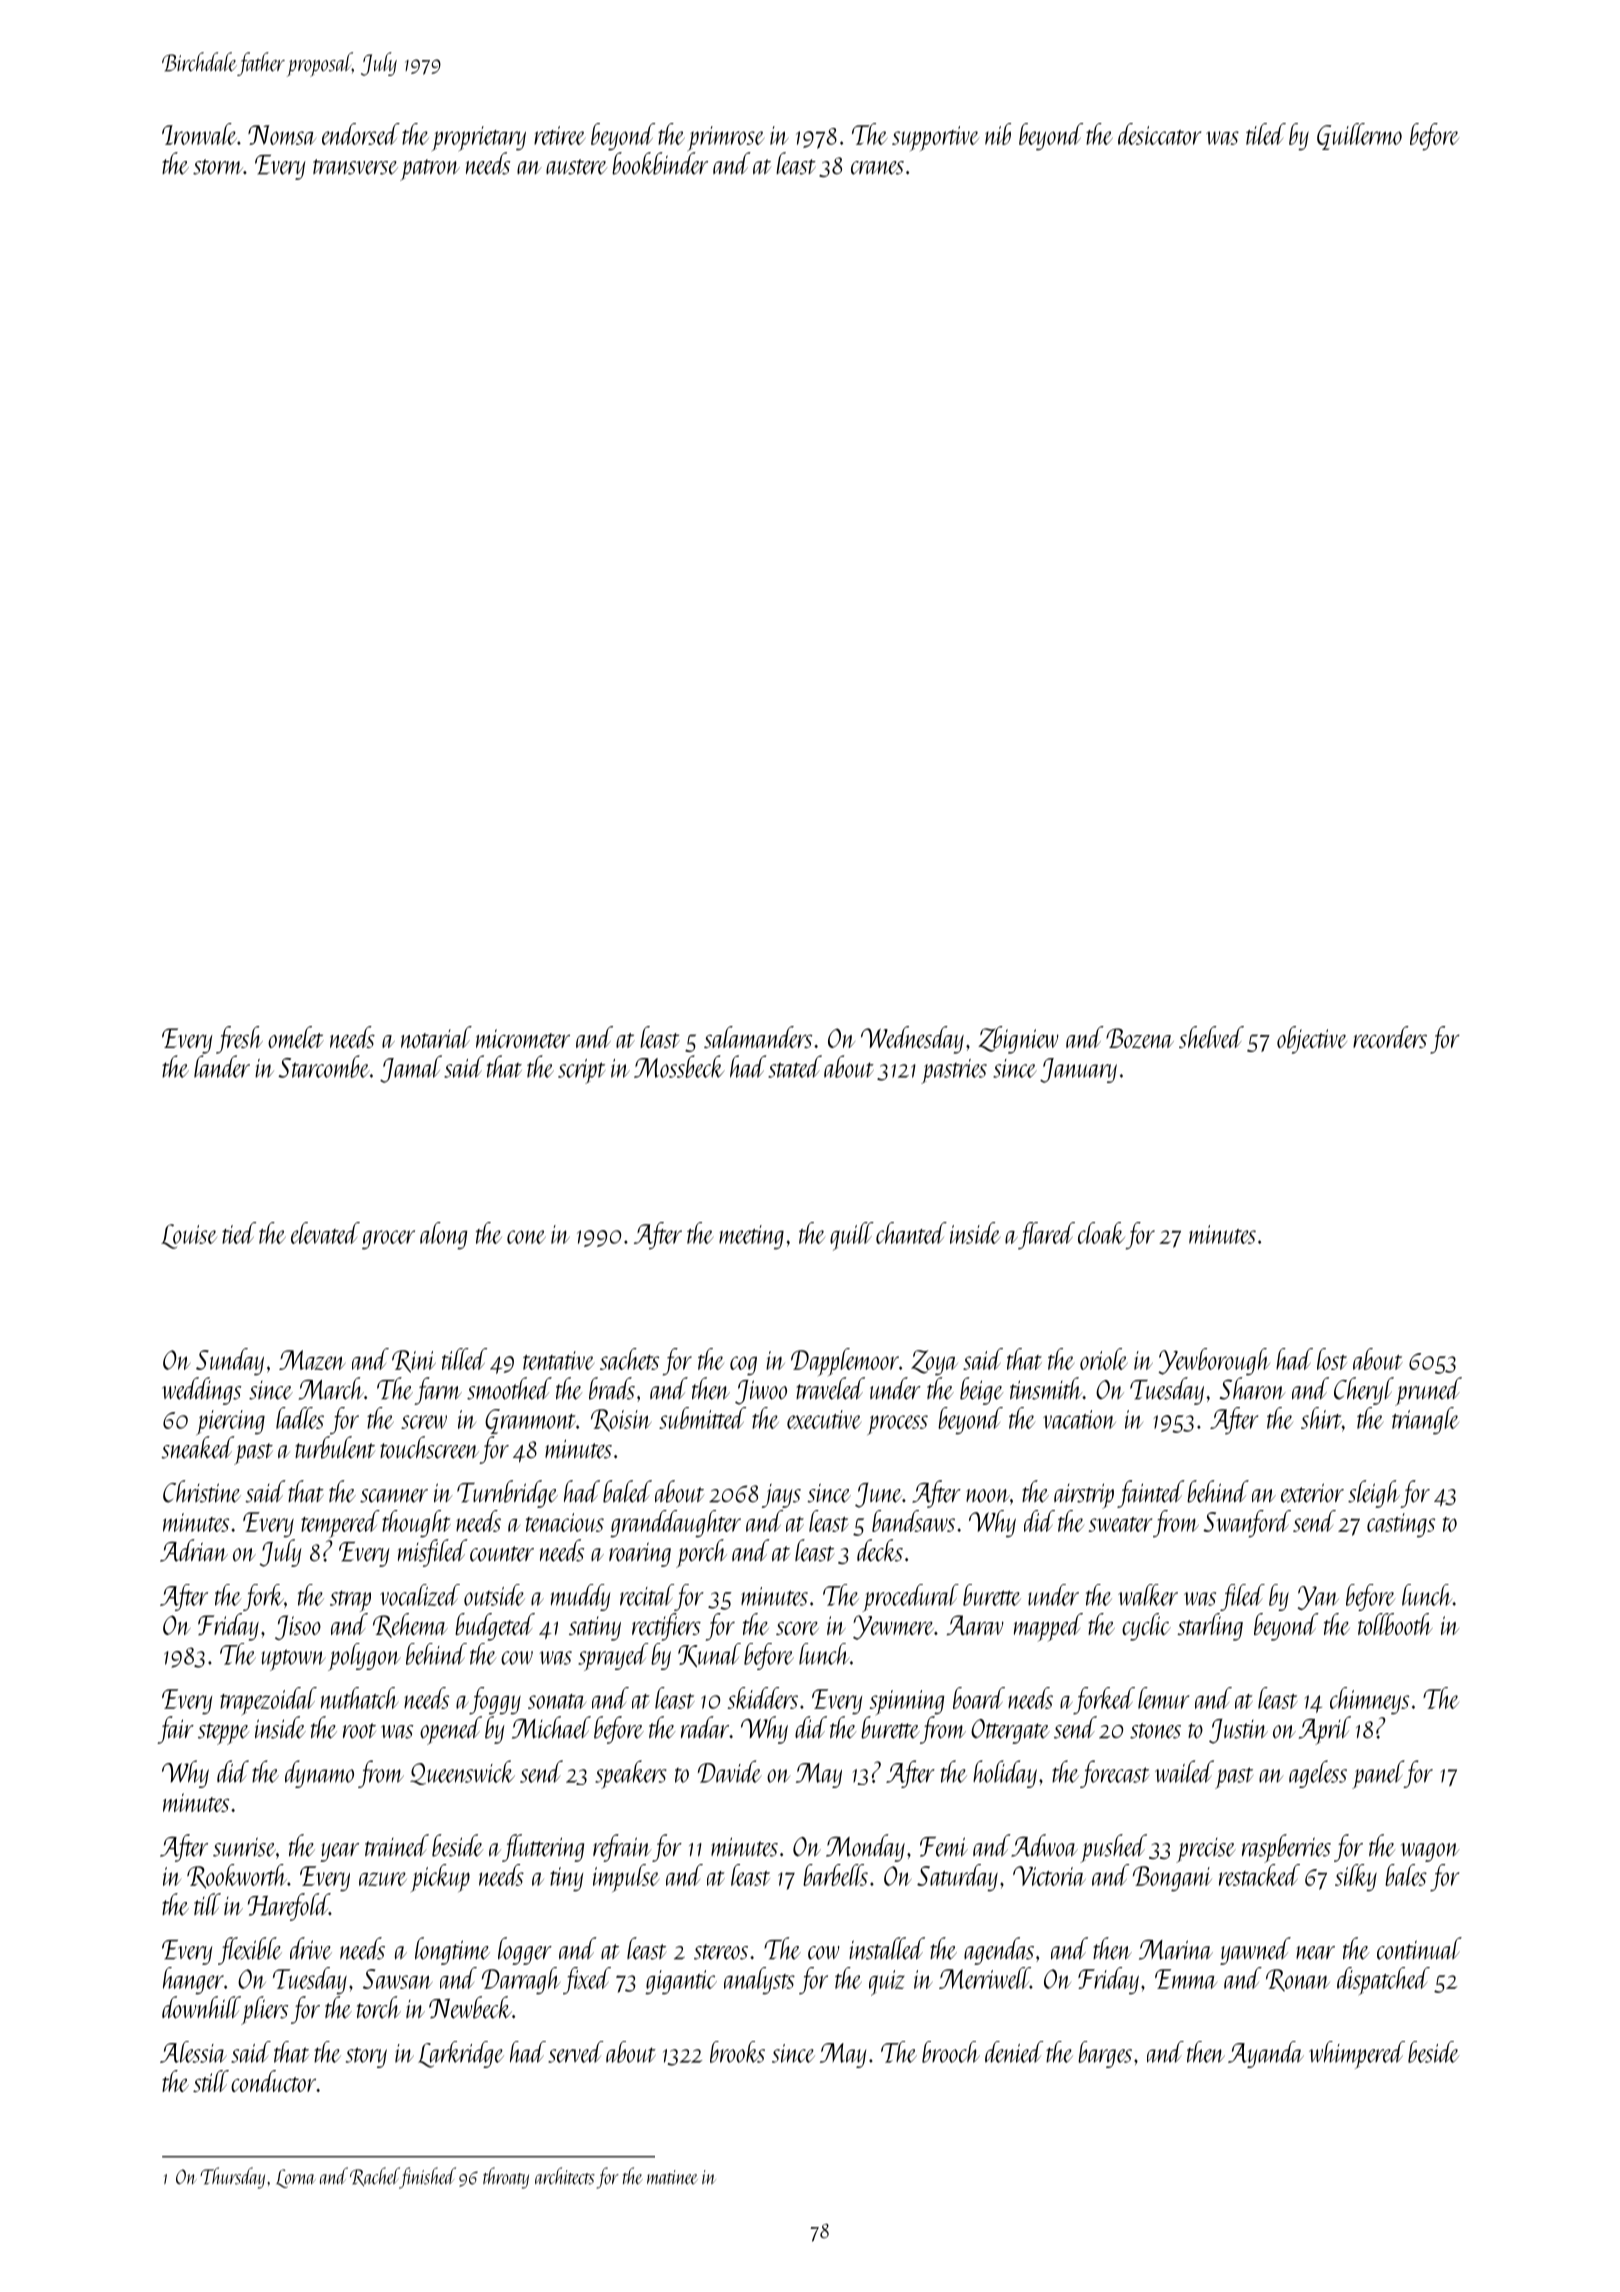 This document has width=1620, height=2292. I want to click on Ayanda, so click(1266, 2054).
